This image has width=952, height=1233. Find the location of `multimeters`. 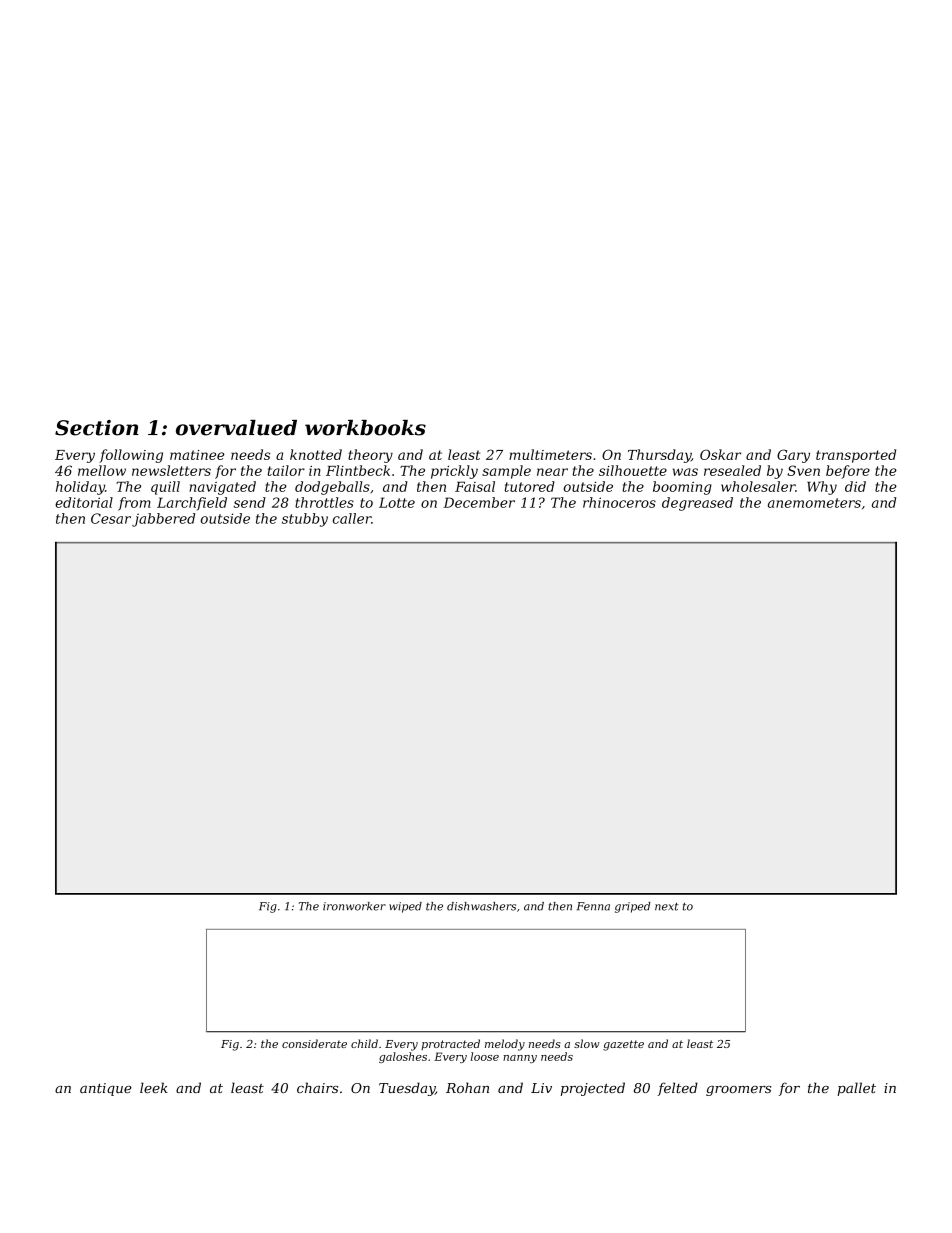

multimeters is located at coordinates (550, 454).
